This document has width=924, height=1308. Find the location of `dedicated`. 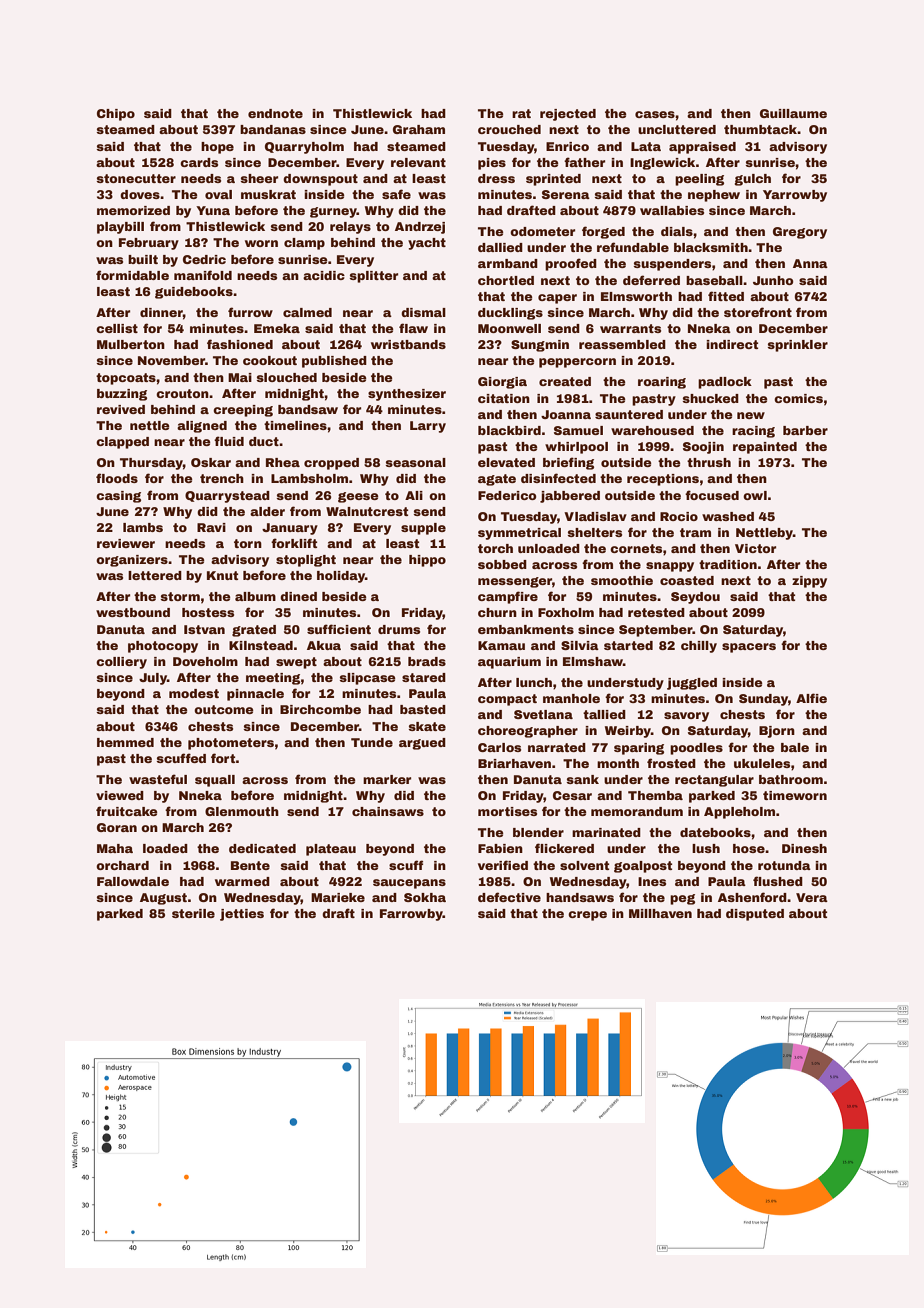

dedicated is located at coordinates (262, 848).
